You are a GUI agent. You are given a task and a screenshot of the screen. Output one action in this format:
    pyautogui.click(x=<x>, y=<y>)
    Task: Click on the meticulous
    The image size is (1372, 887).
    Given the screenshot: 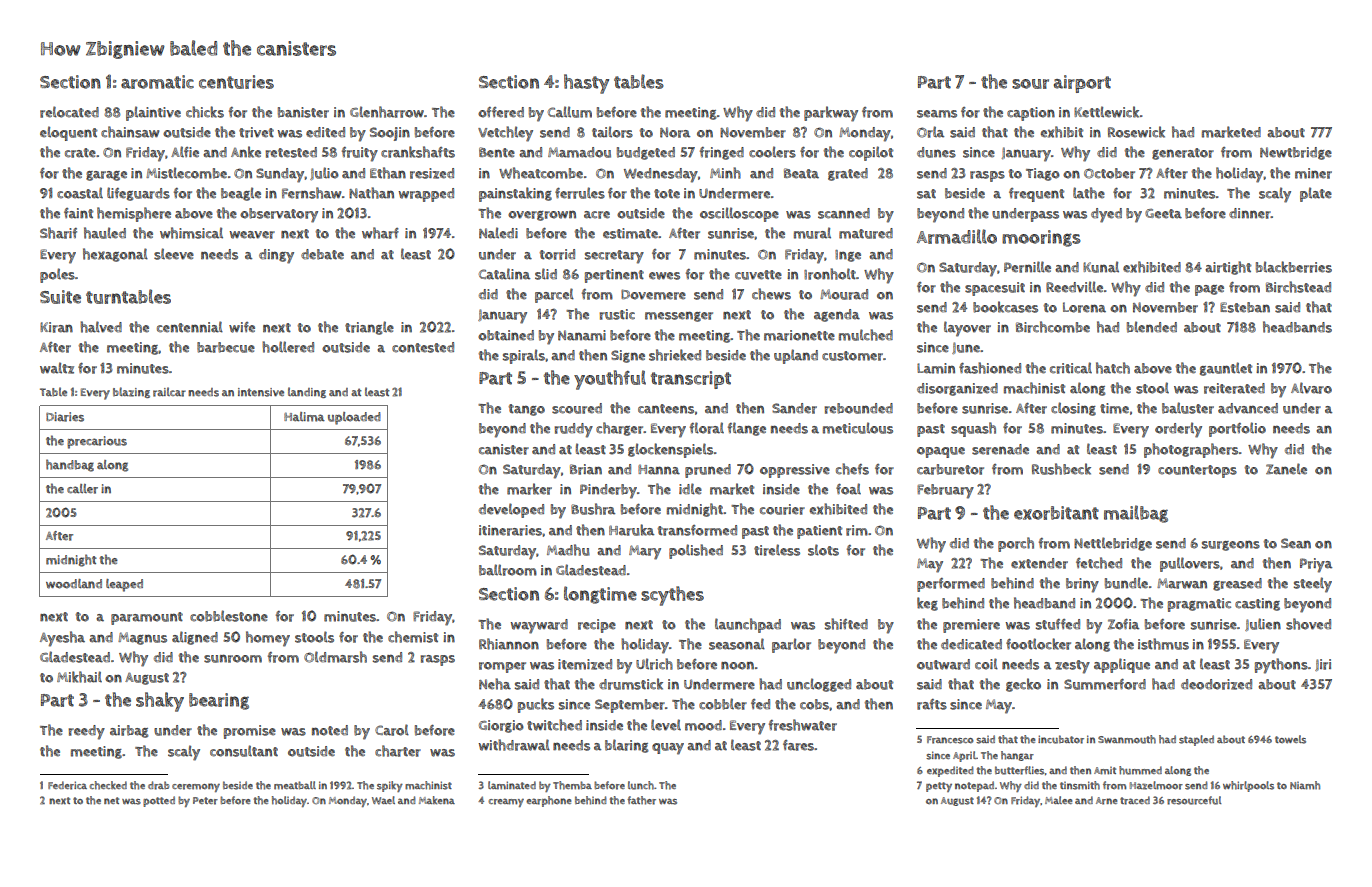 What is the action you would take?
    pyautogui.click(x=858, y=428)
